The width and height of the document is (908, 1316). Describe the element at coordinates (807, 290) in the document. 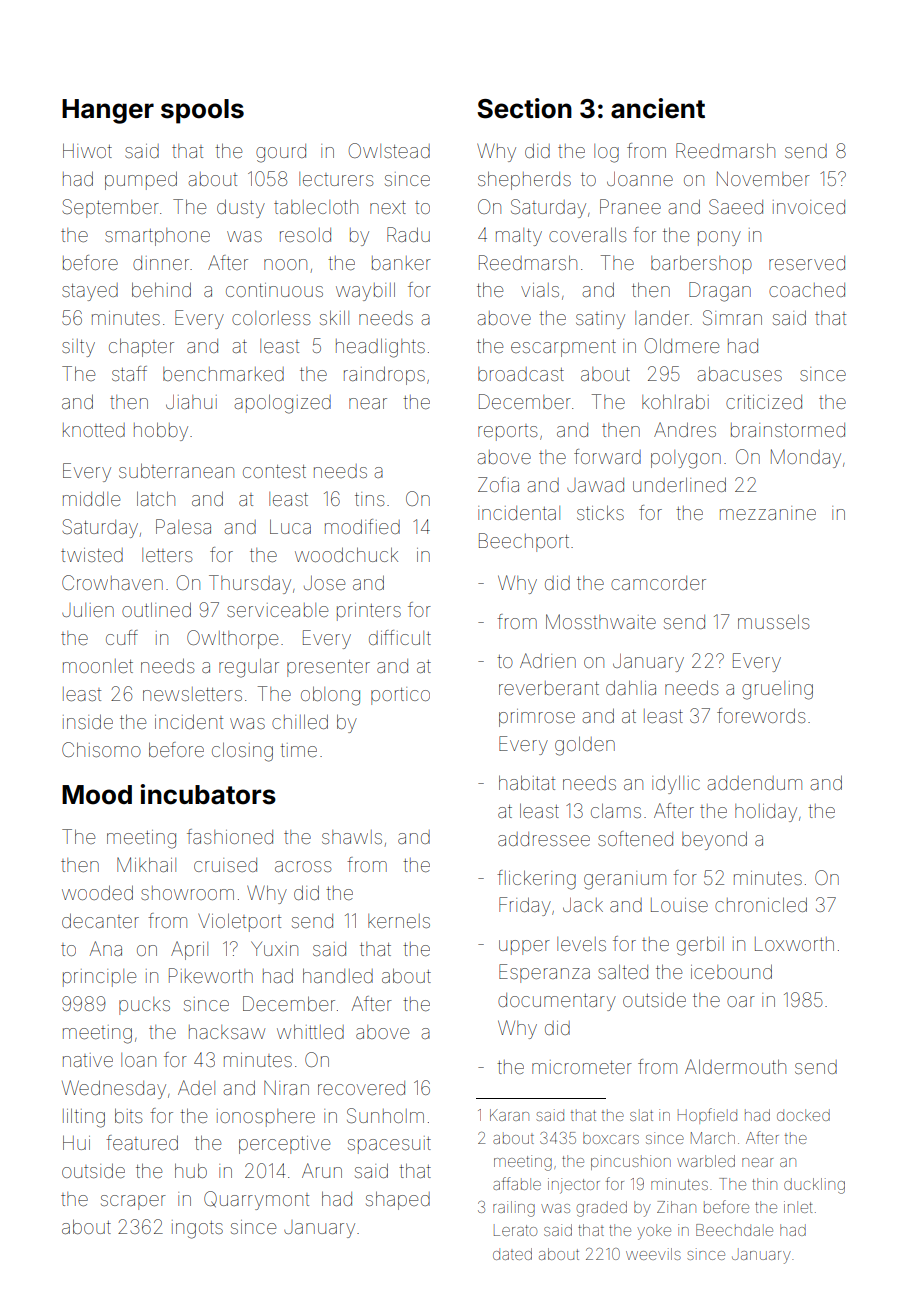

I see `coached` at that location.
